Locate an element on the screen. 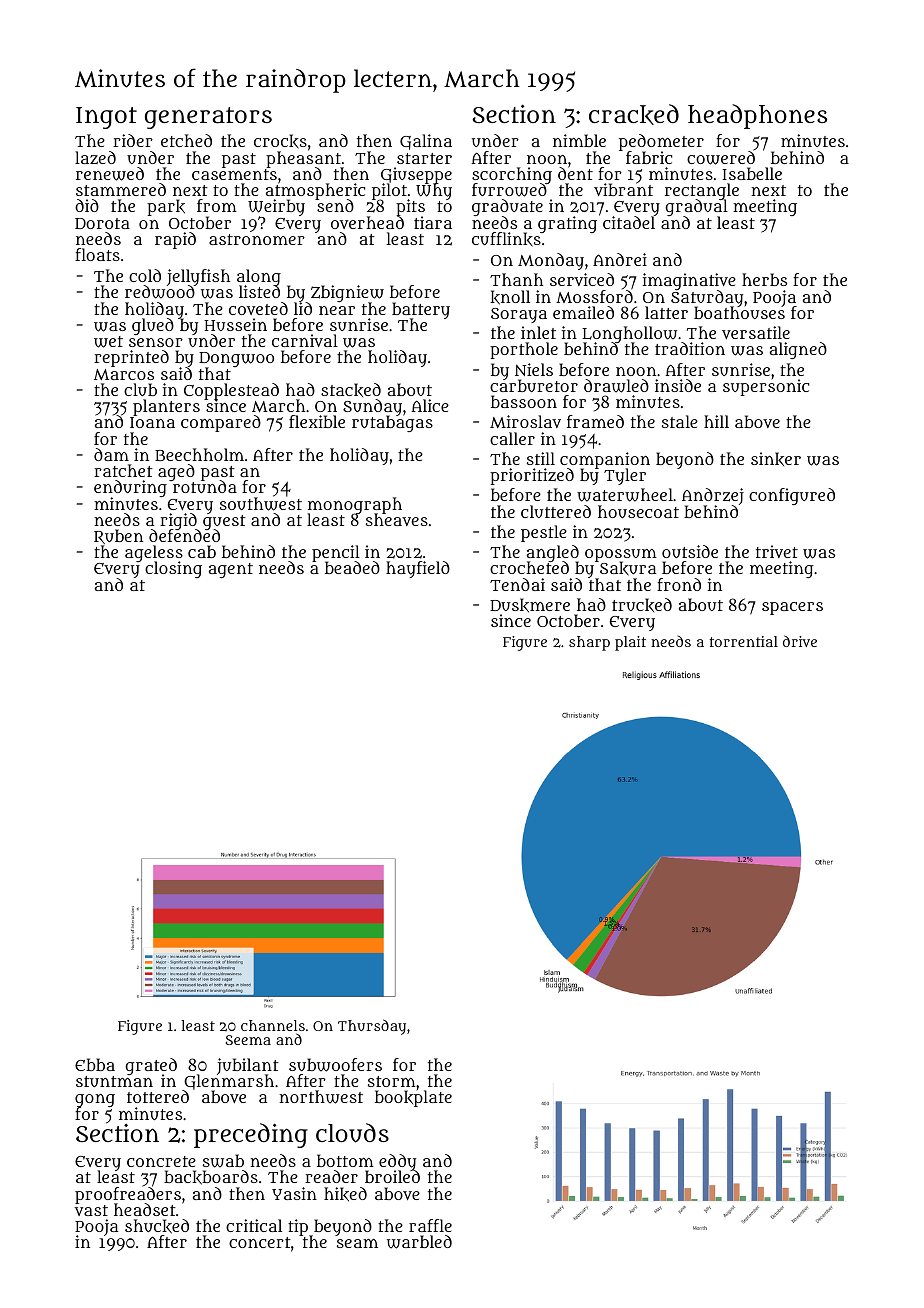  storm is located at coordinates (392, 1081).
